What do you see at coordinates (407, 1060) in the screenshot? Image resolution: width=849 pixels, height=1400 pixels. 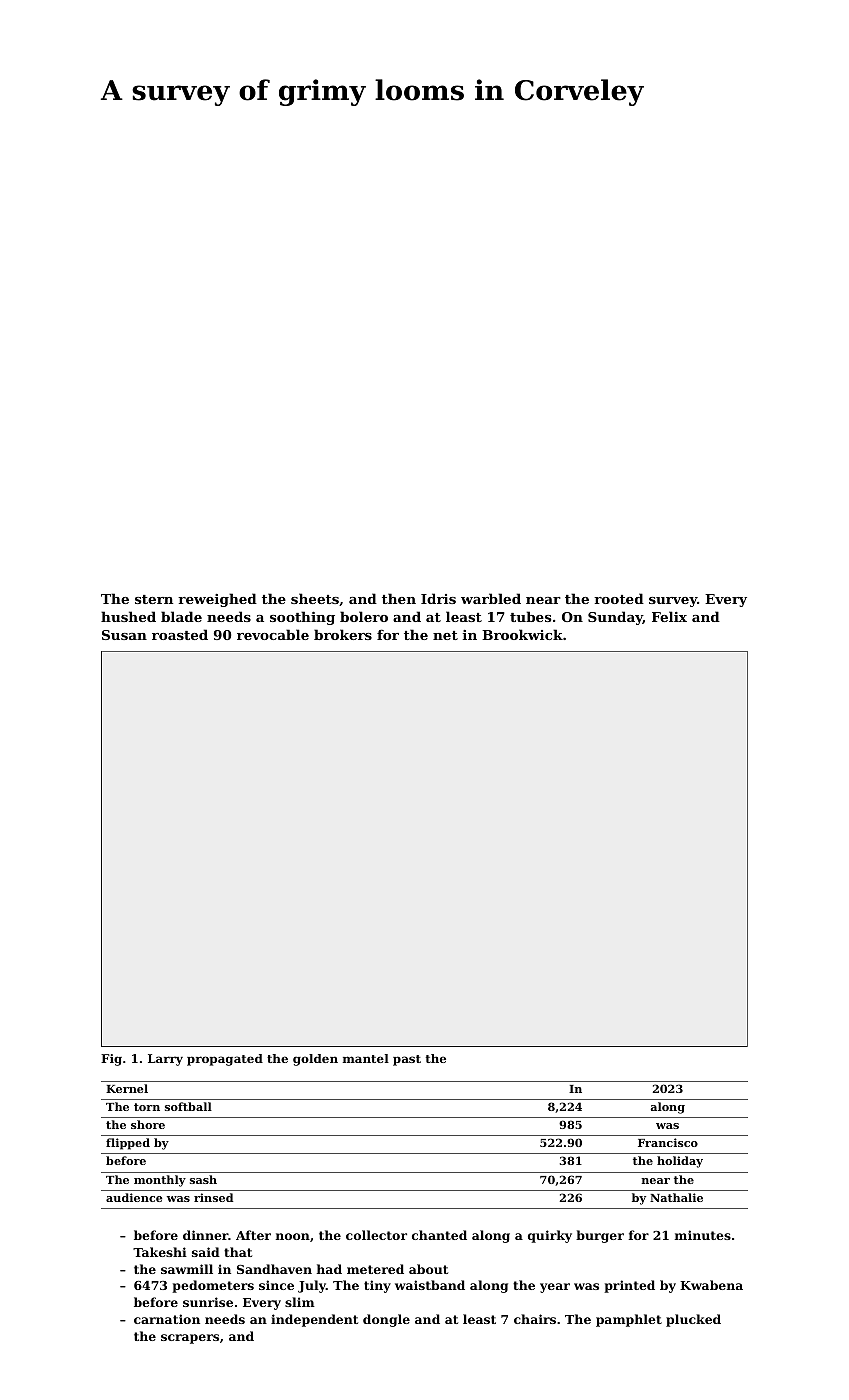 I see `past` at bounding box center [407, 1060].
